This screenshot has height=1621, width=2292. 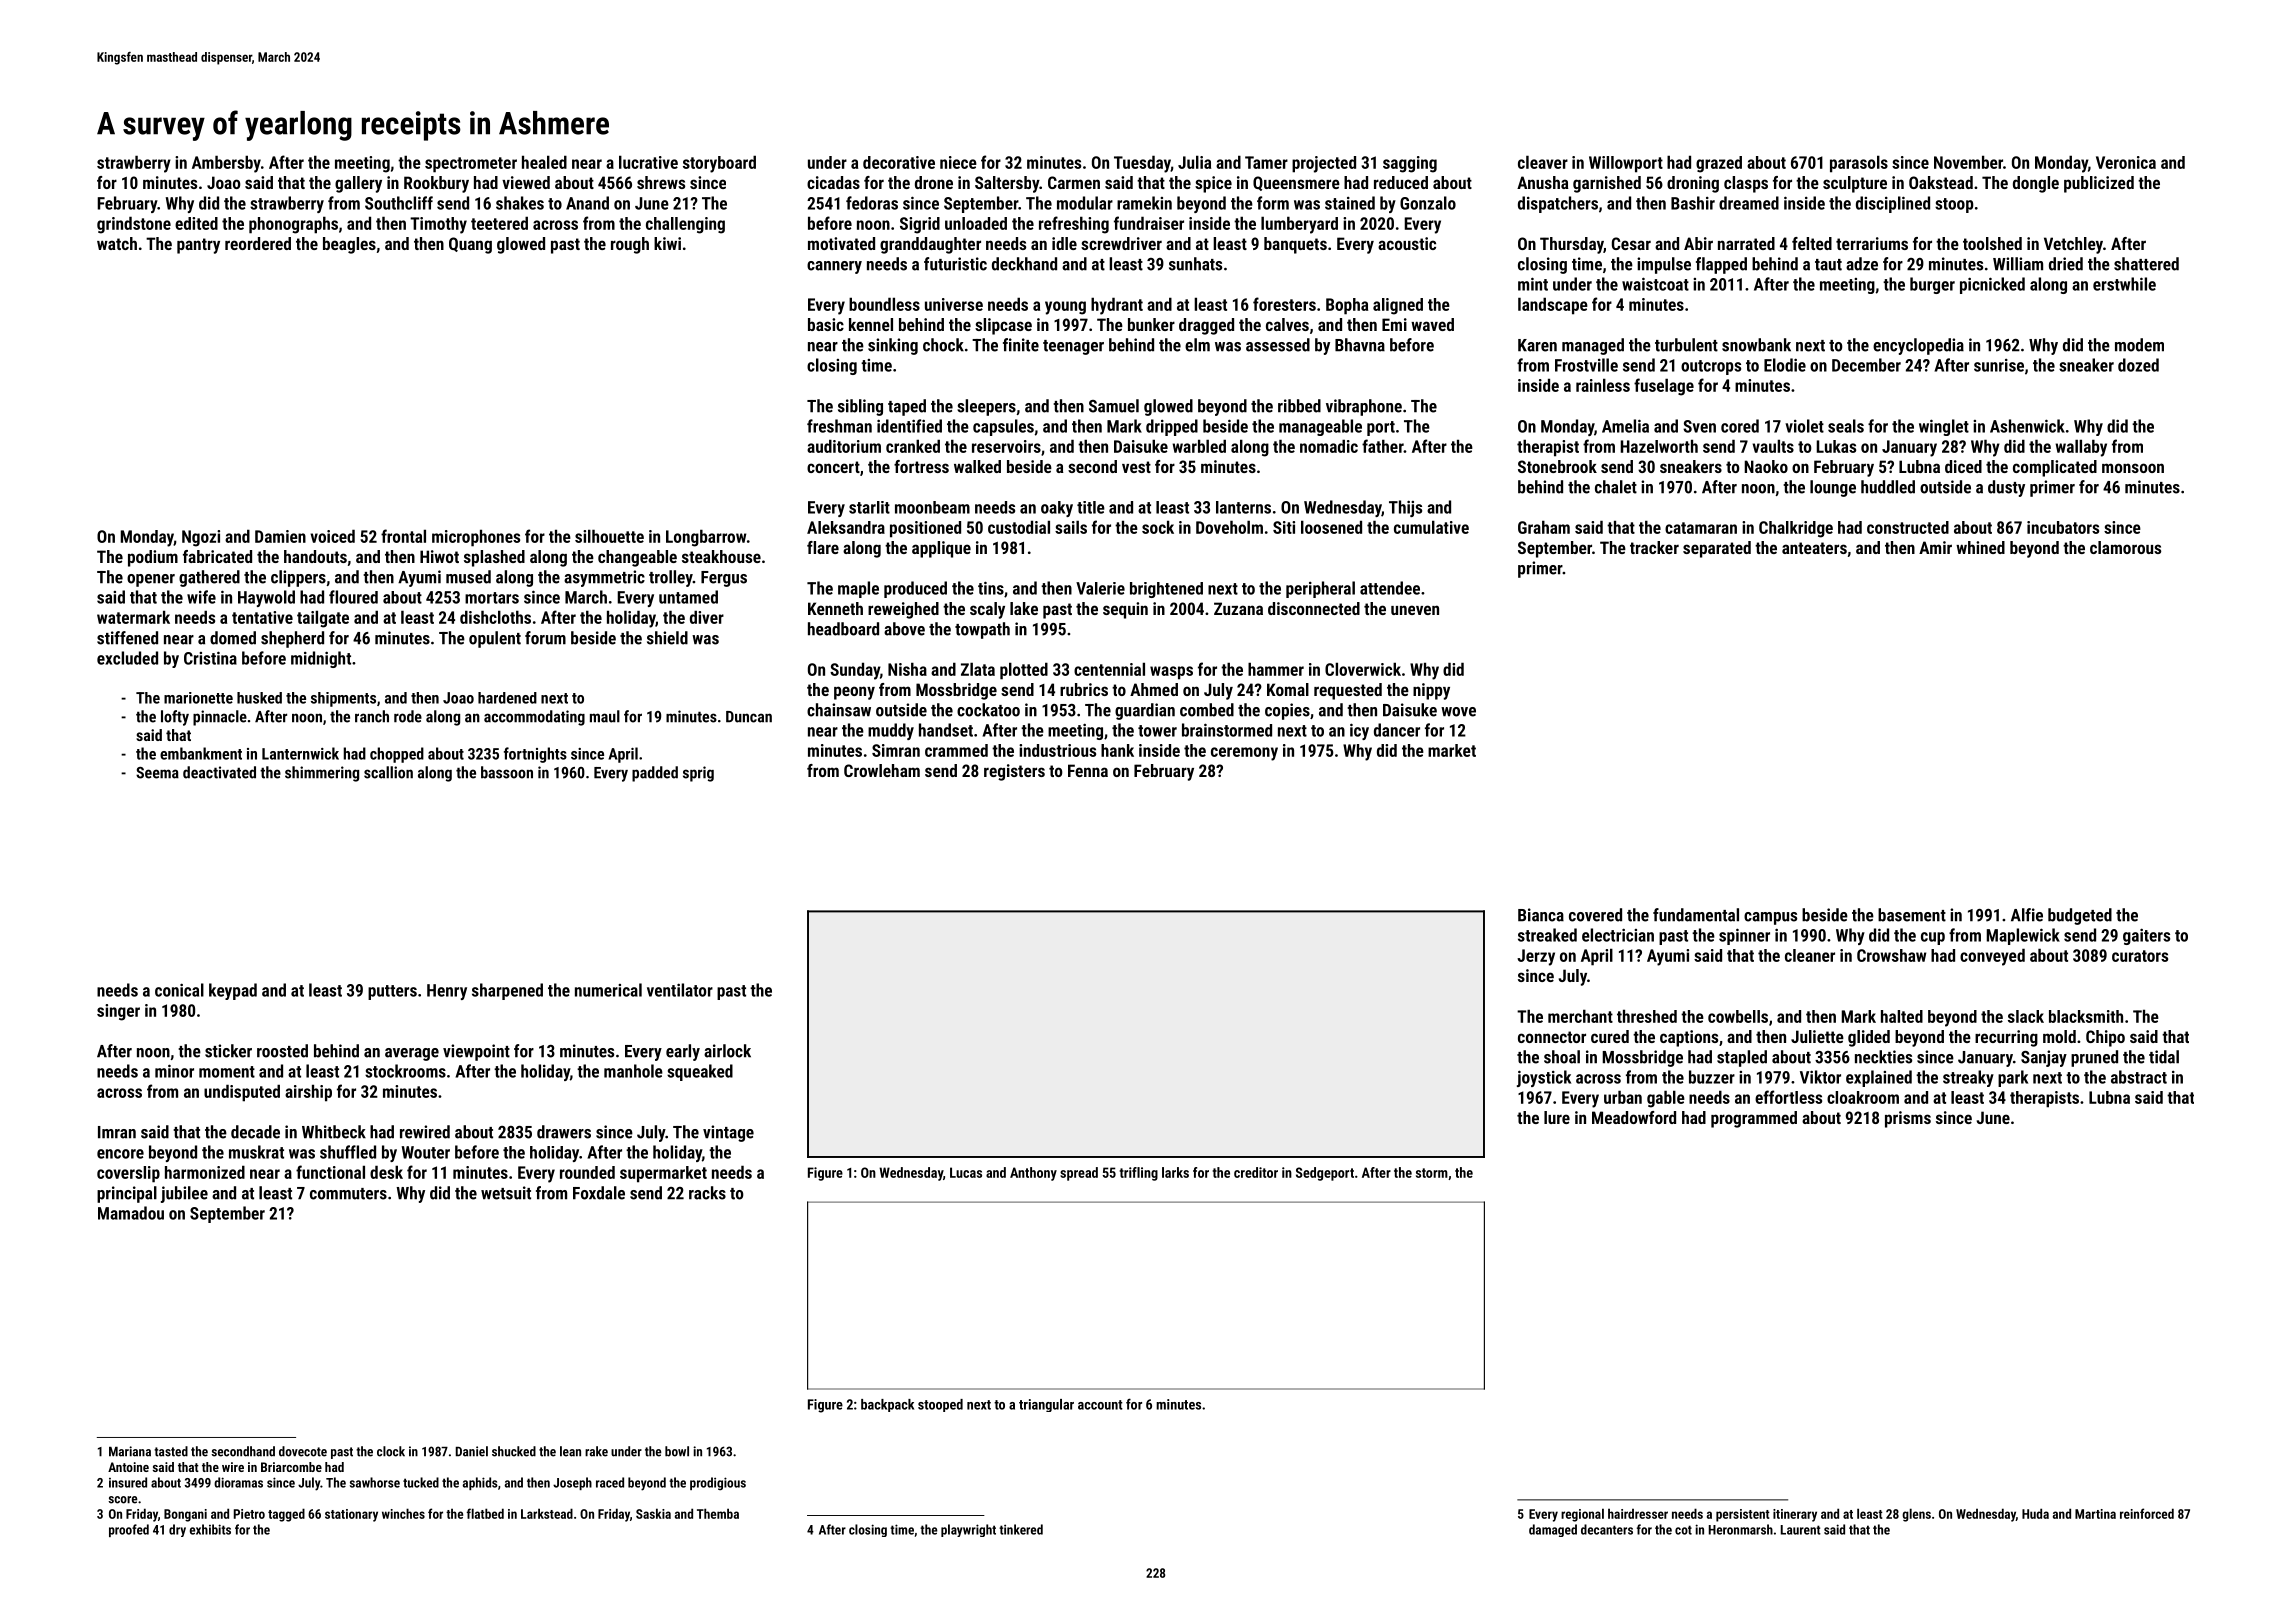 I want to click on tinkered, so click(x=1021, y=1529).
